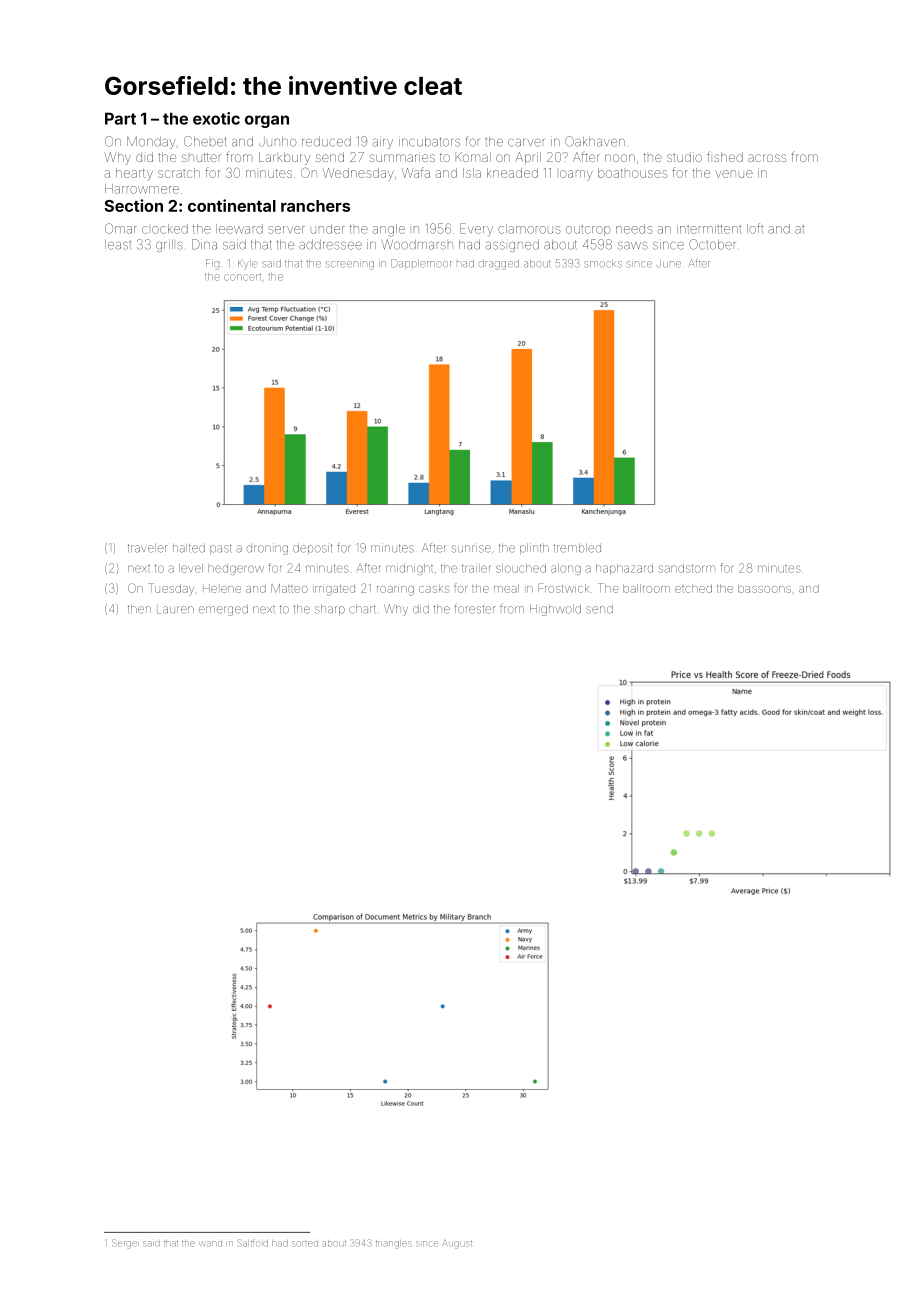 The height and width of the image is (1308, 924). I want to click on fished, so click(725, 156).
